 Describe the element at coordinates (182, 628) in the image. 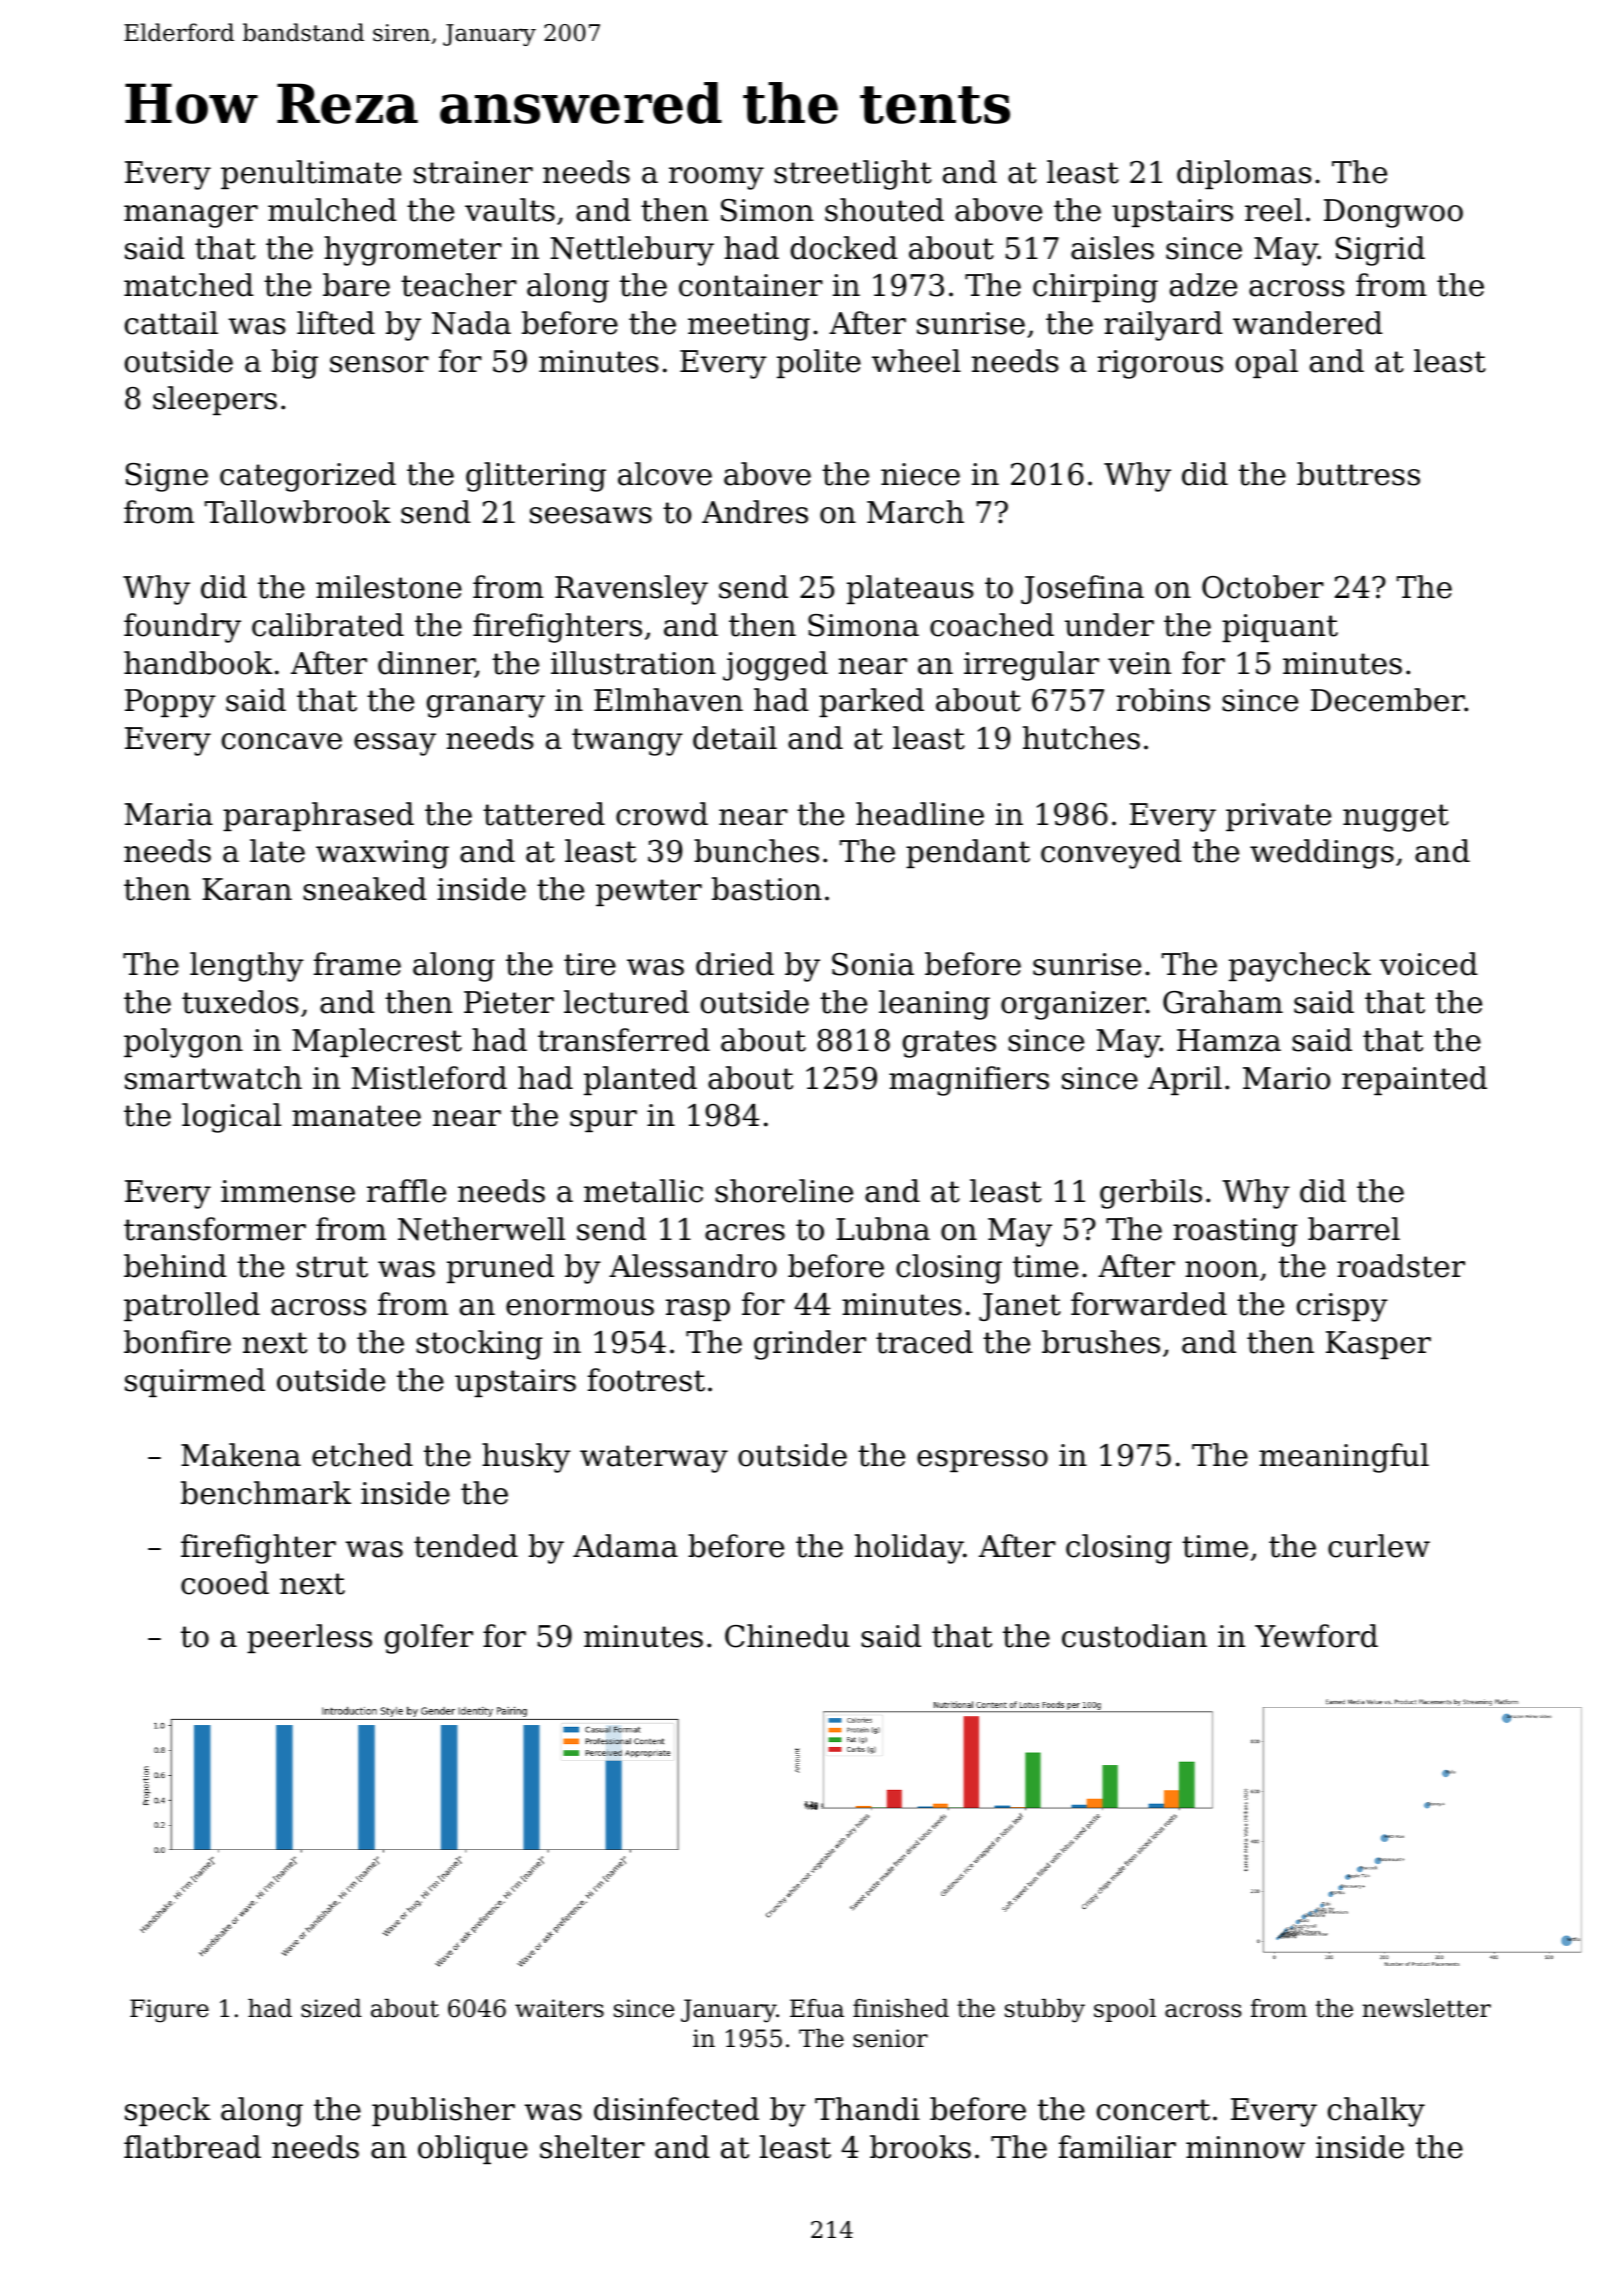

I see `foundry` at that location.
